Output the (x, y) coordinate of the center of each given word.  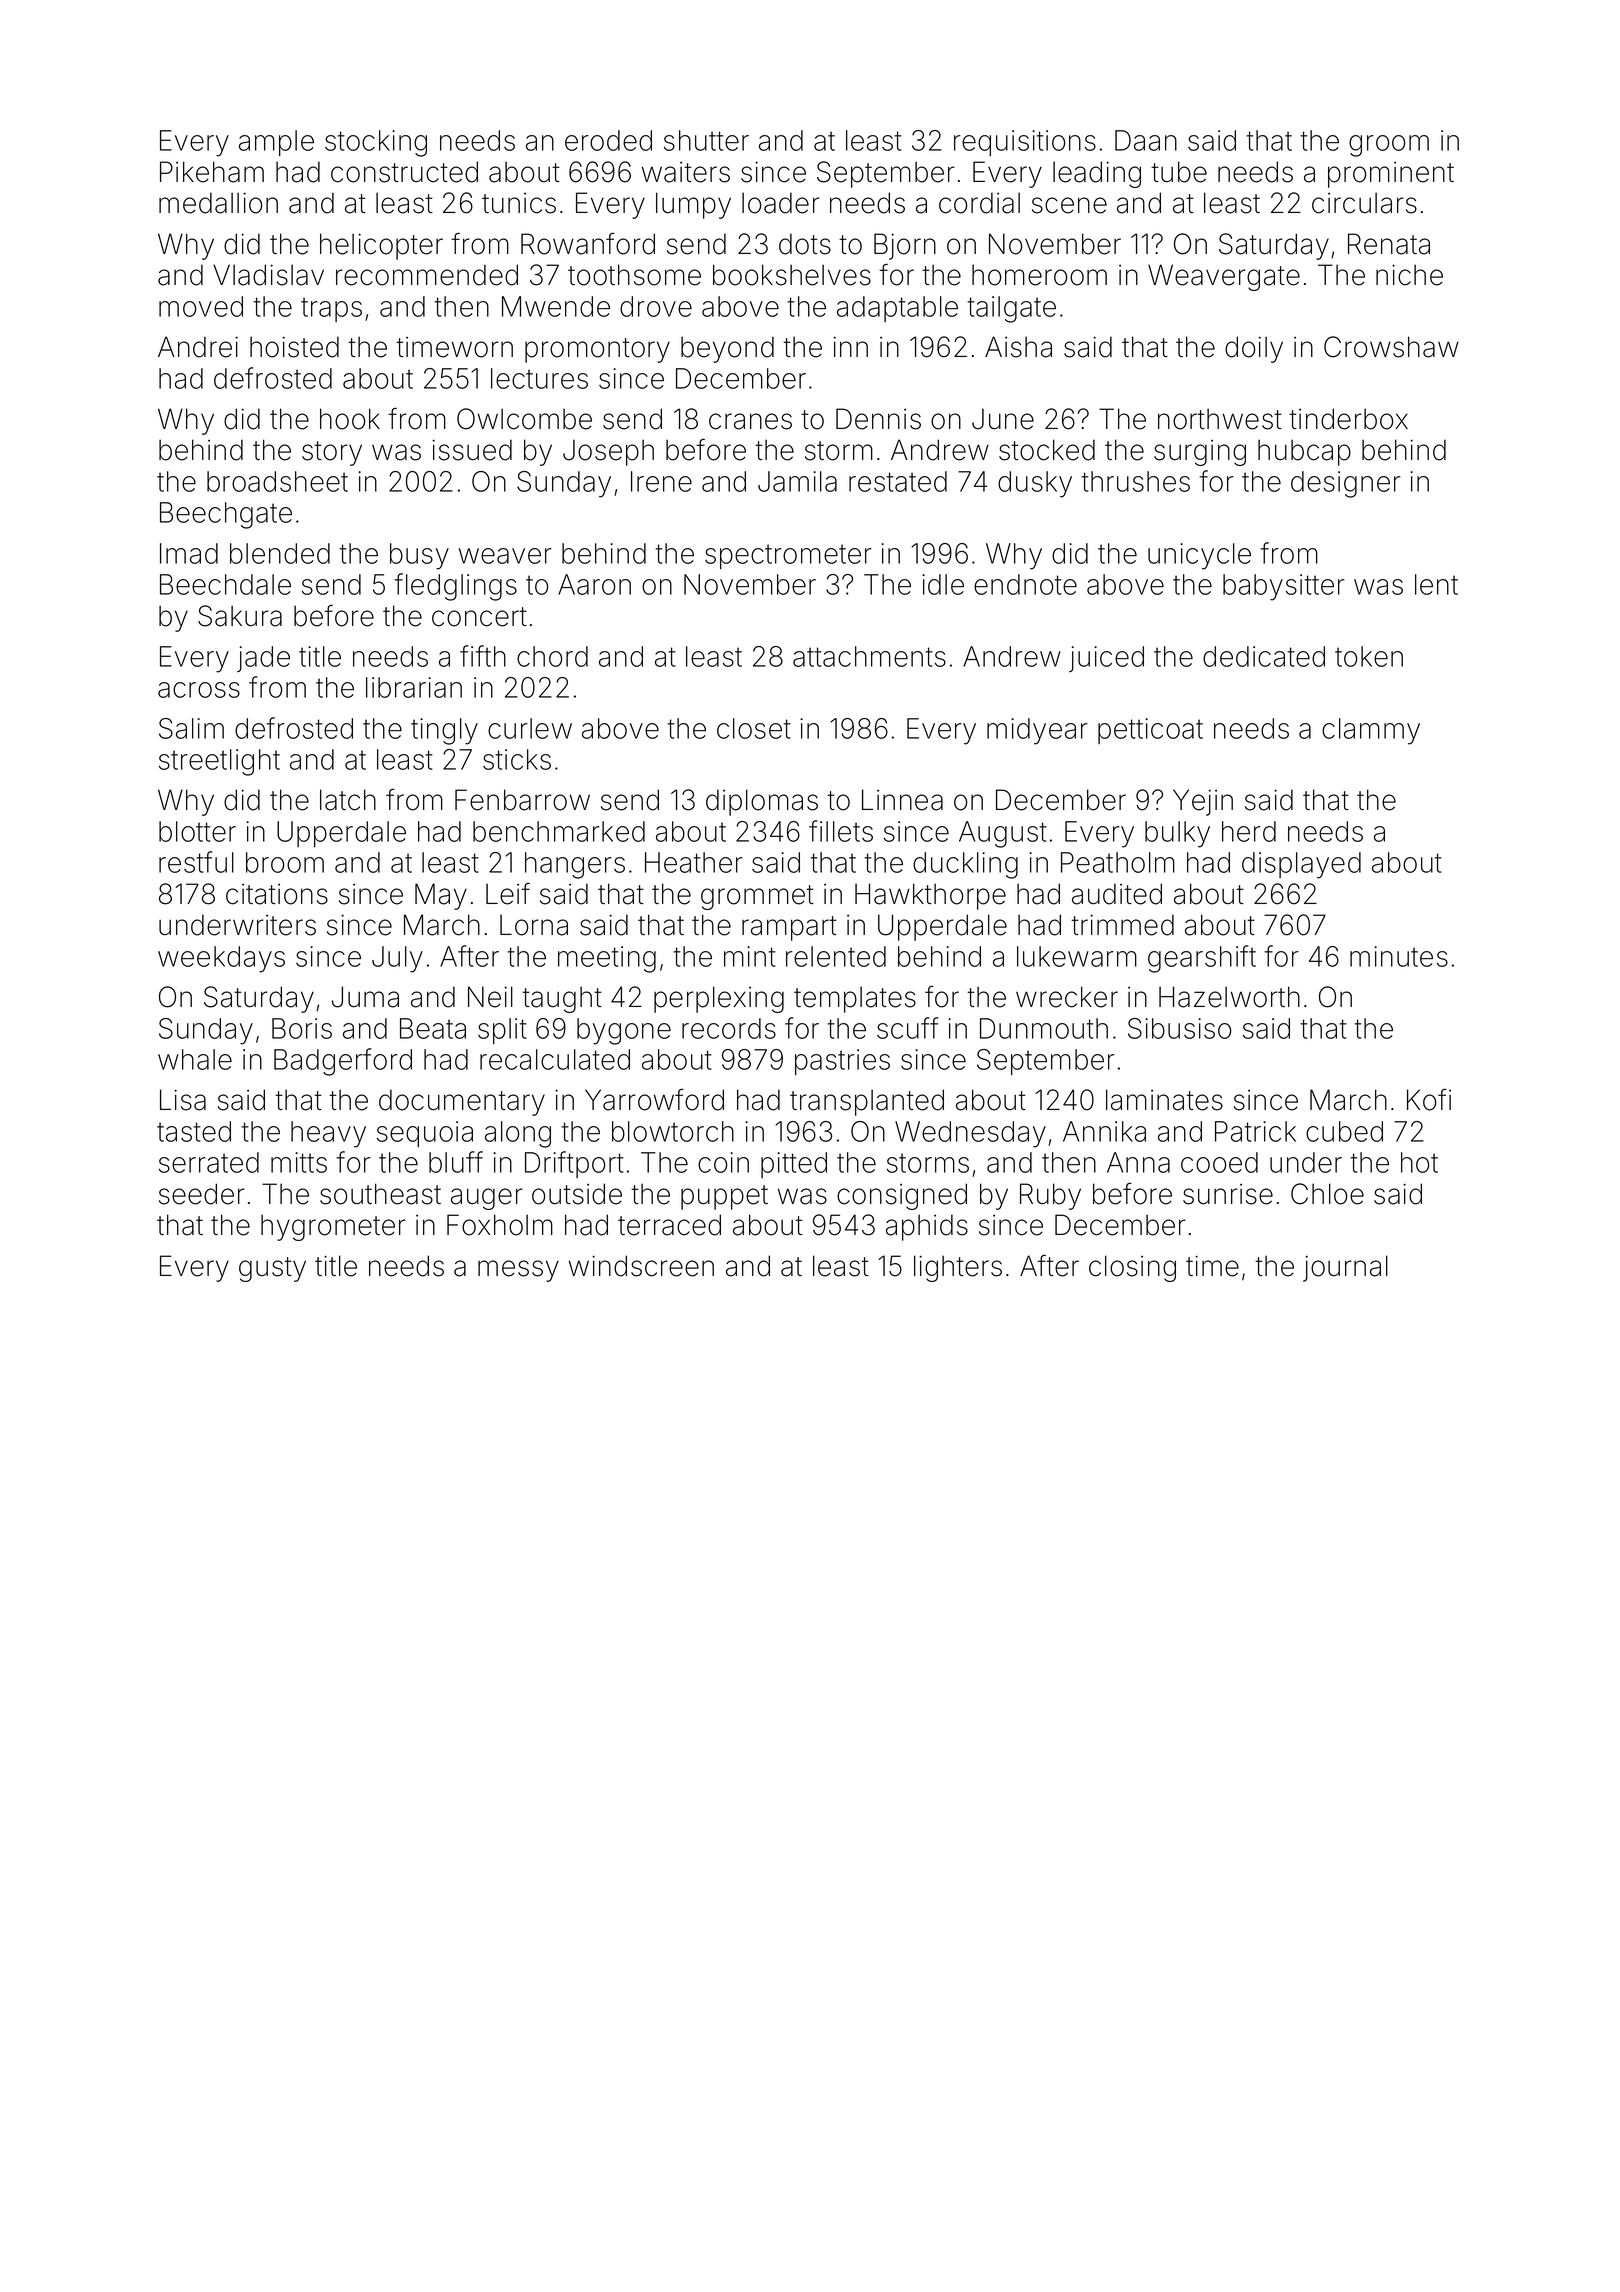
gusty (272, 1269)
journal (1345, 1268)
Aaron (594, 584)
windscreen (641, 1266)
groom (1389, 146)
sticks (517, 759)
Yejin (1203, 802)
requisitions (1025, 143)
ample (276, 143)
